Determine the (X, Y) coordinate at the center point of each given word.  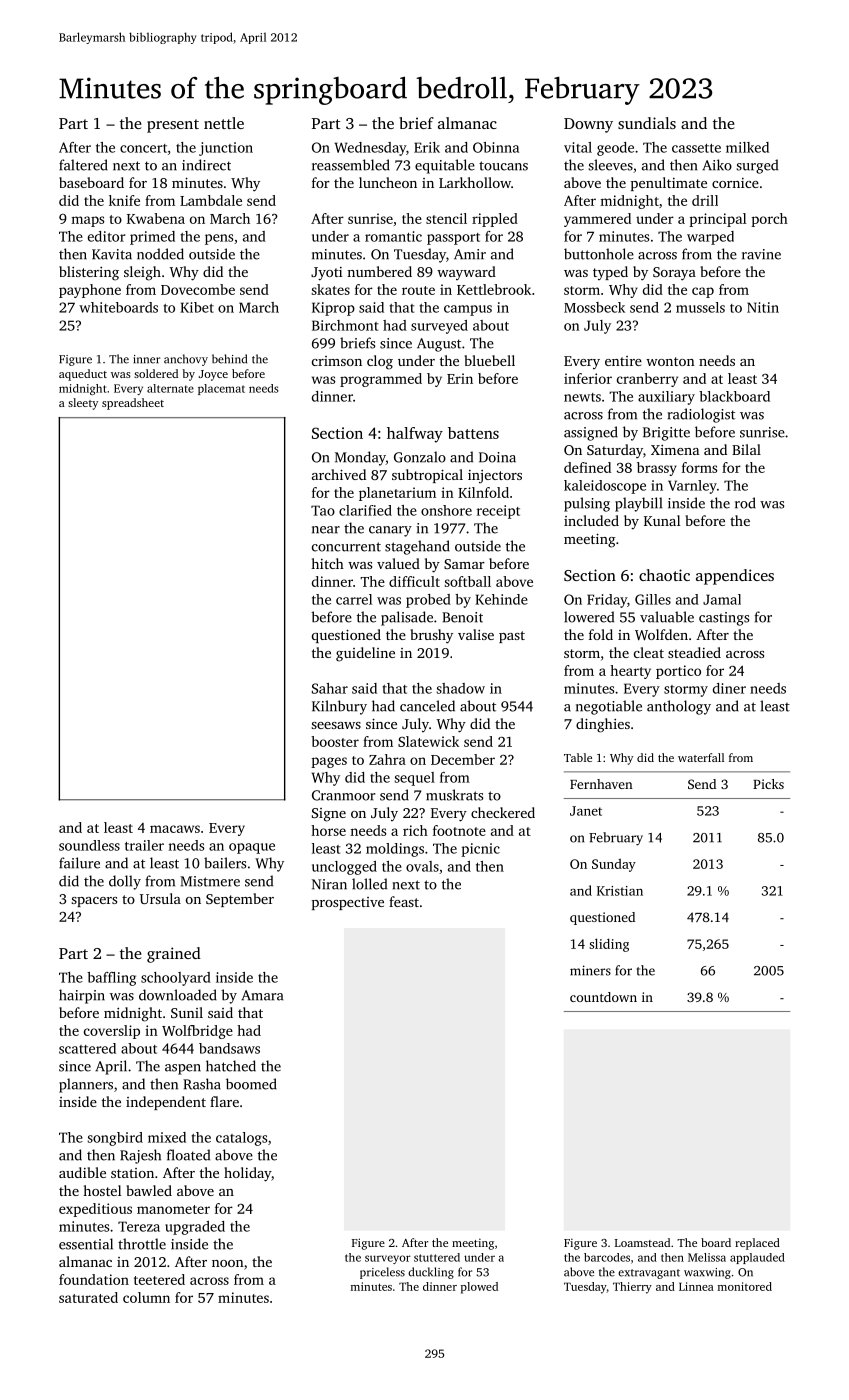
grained (174, 955)
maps (87, 221)
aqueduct (83, 375)
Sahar (330, 688)
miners (590, 970)
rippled (495, 220)
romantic (393, 236)
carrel (354, 599)
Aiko (717, 165)
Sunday (614, 865)
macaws (175, 829)
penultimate (669, 184)
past (512, 637)
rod (745, 503)
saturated (88, 1297)
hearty (630, 672)
